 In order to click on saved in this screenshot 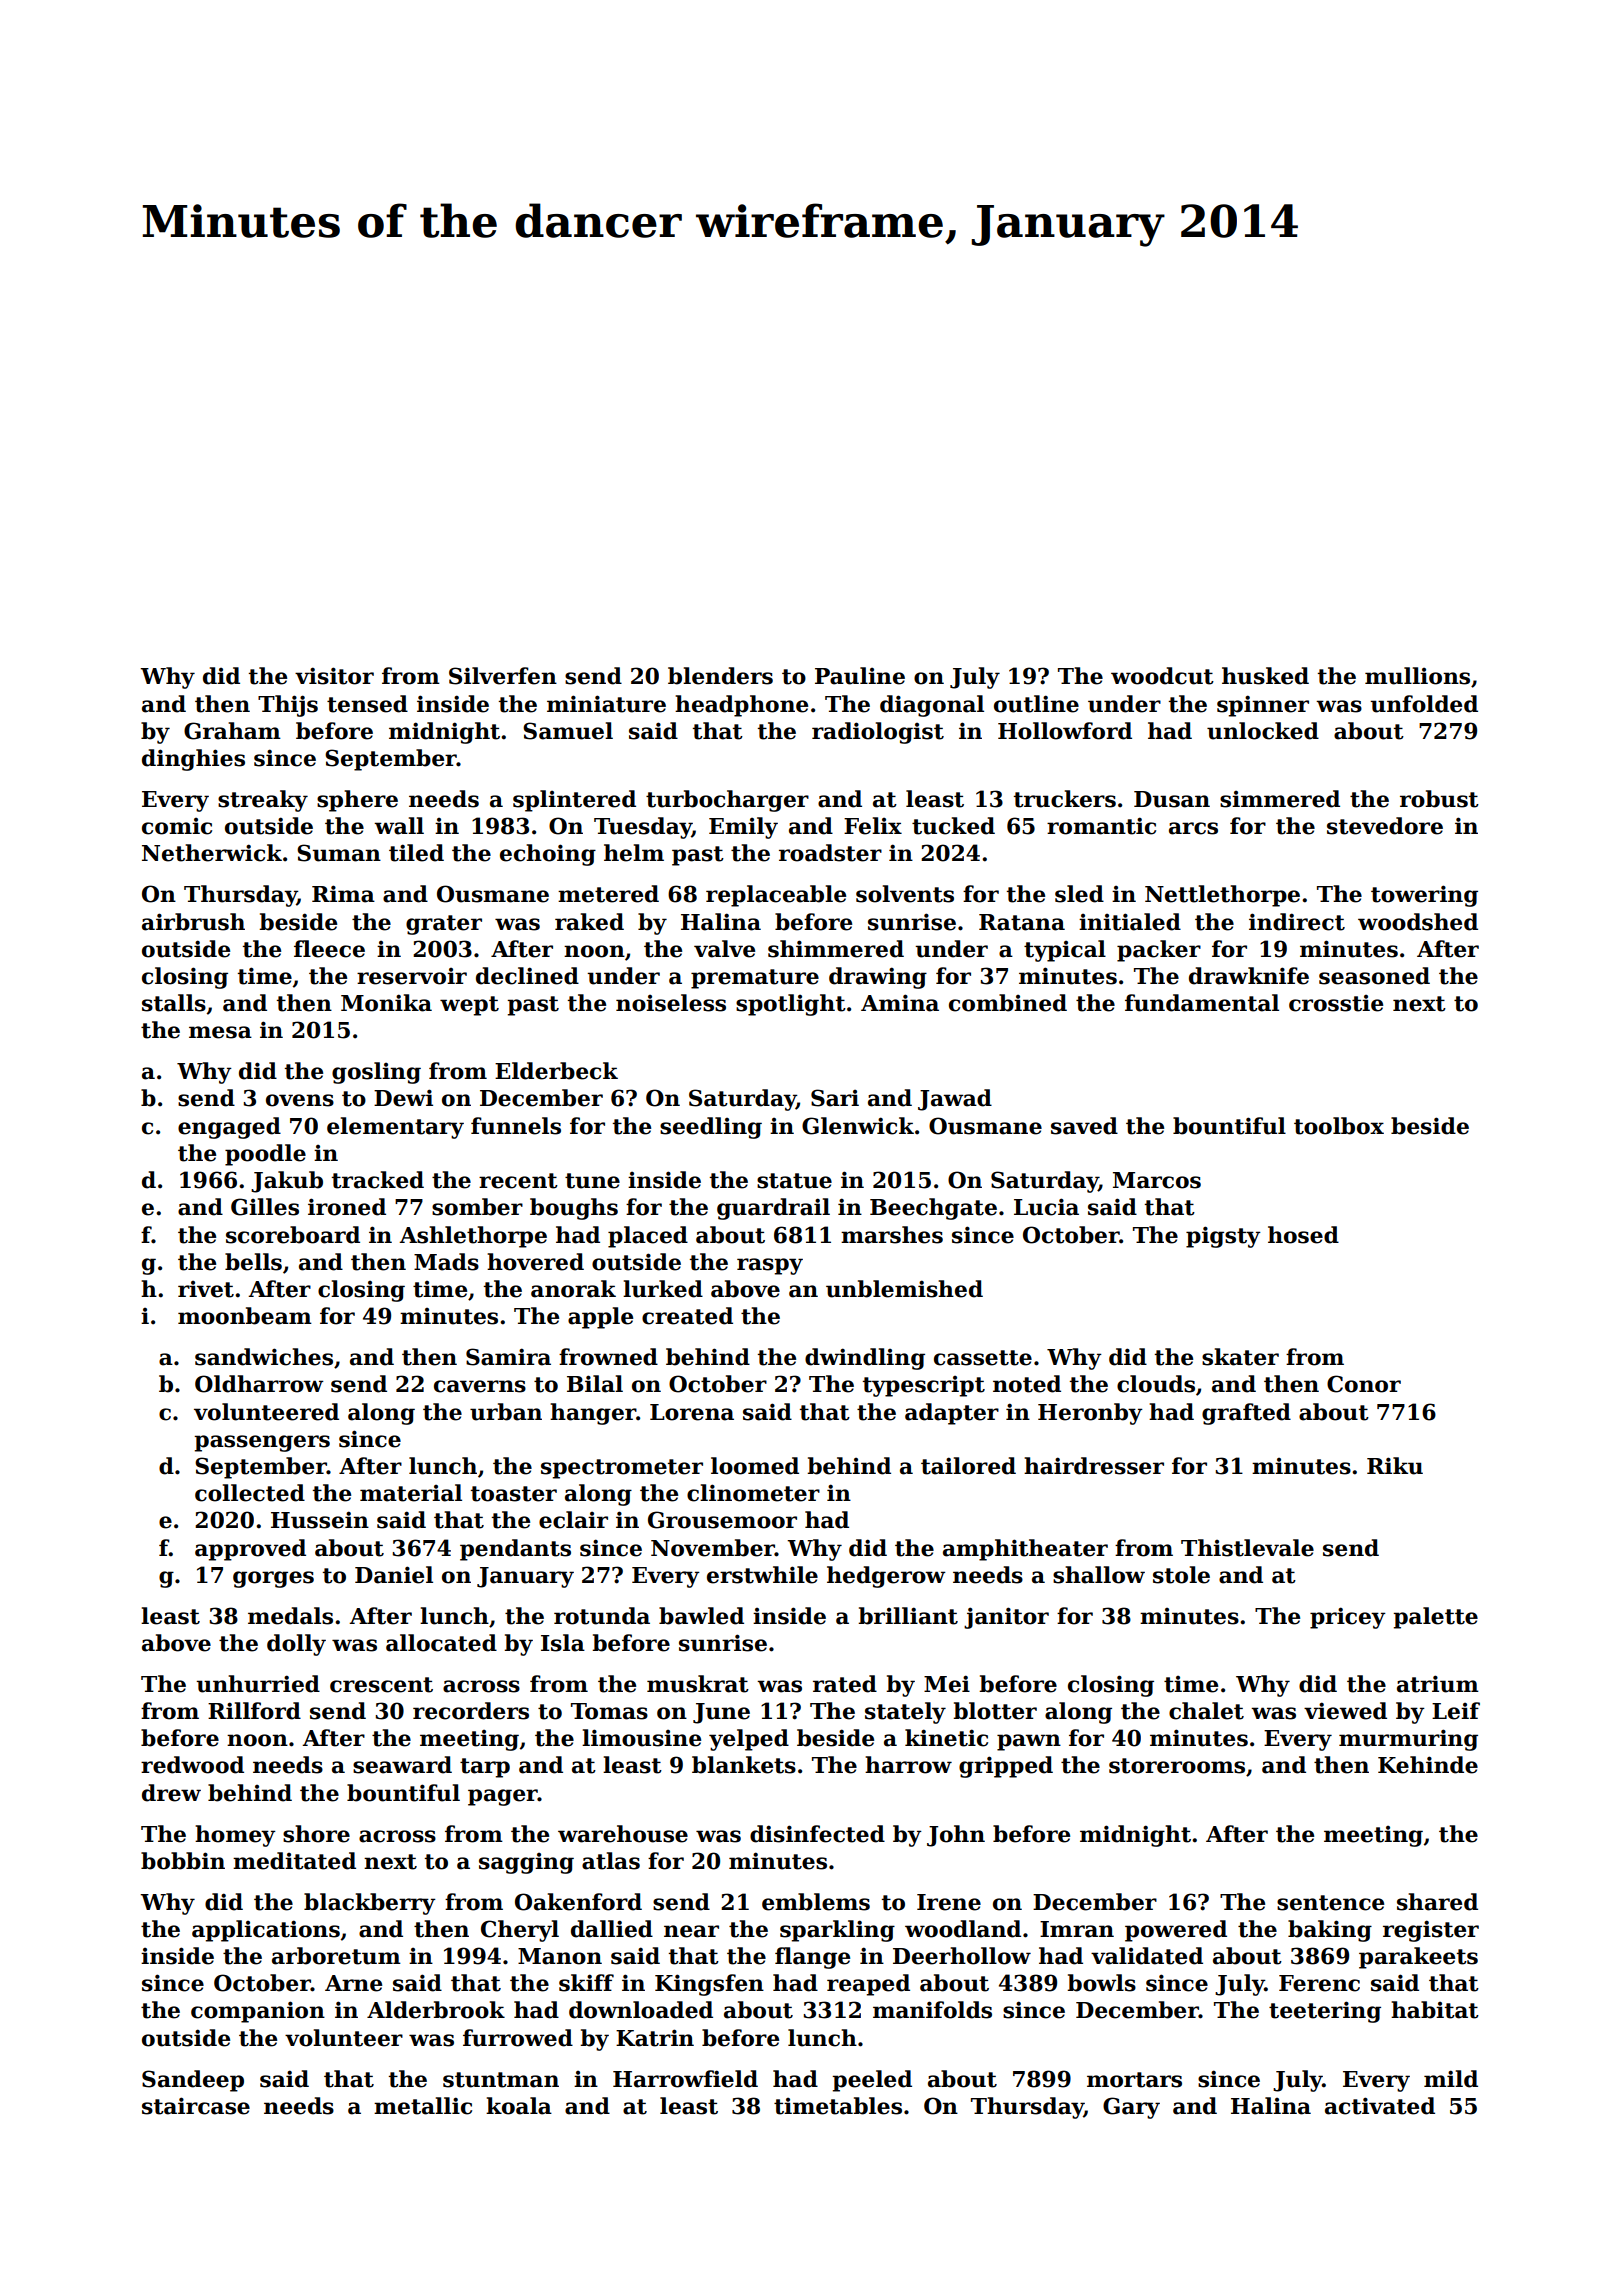, I will do `click(1084, 1126)`.
